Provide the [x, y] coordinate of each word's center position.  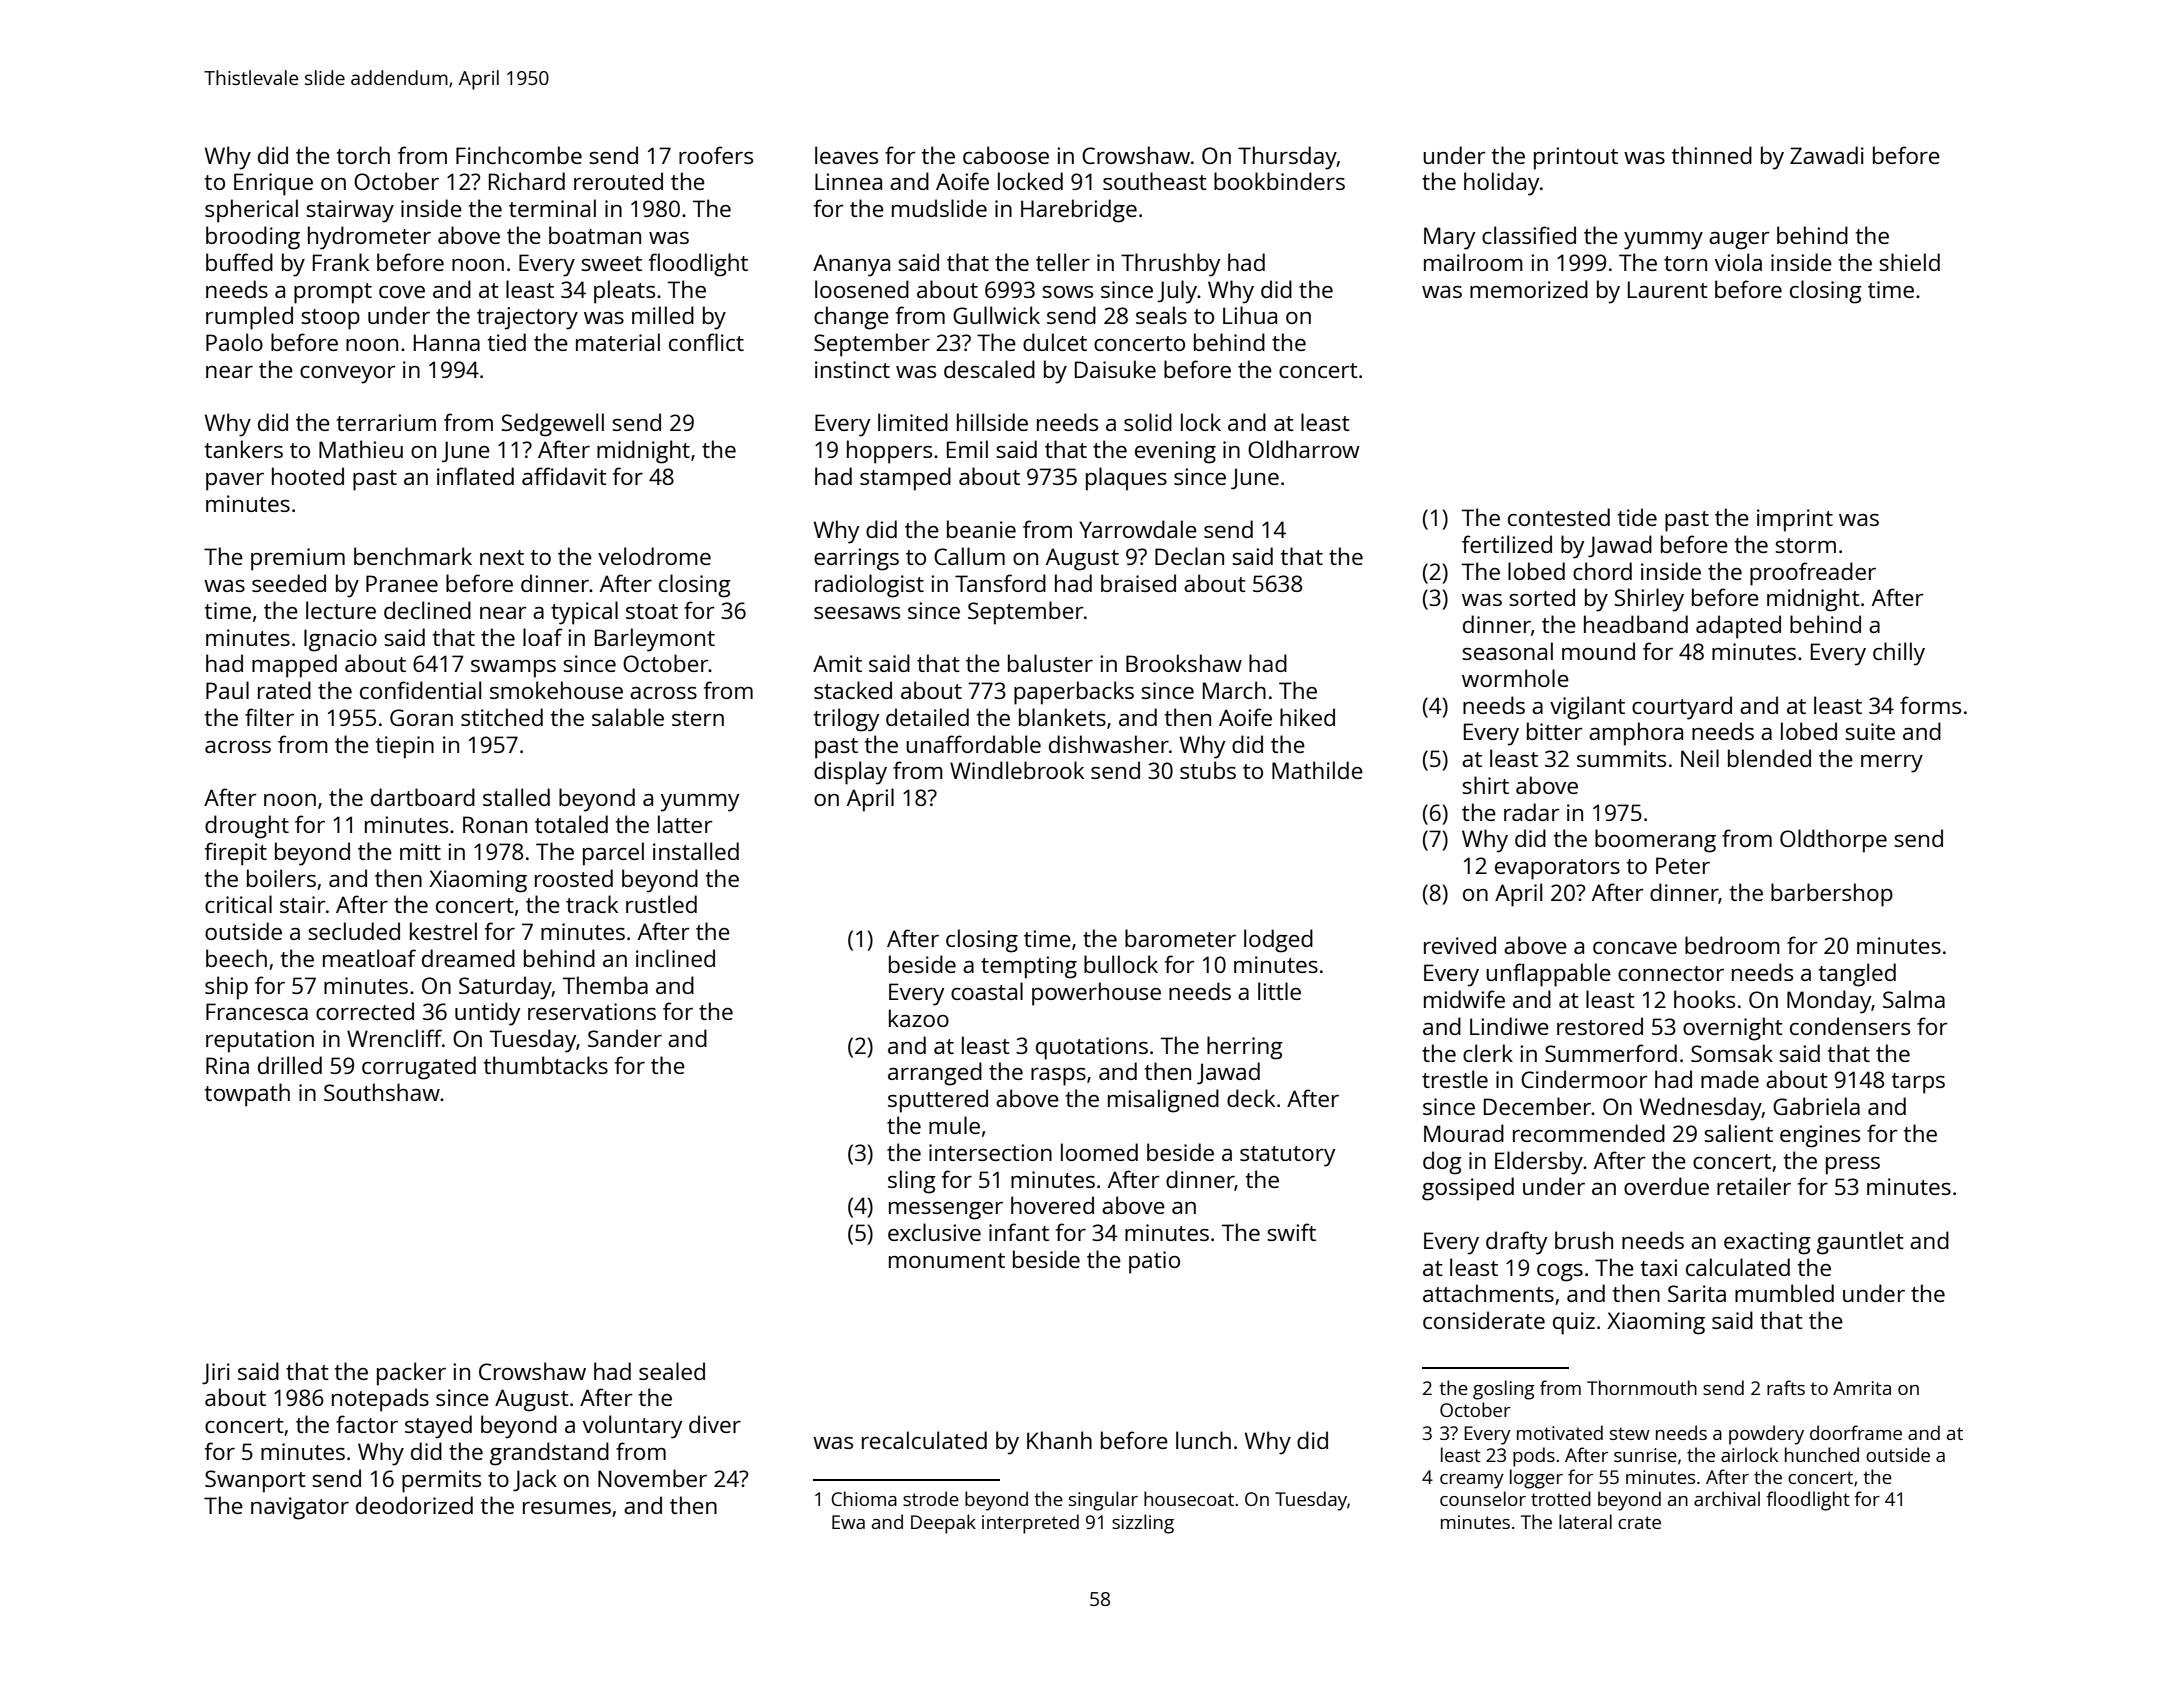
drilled [290, 1065]
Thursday [1287, 158]
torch [363, 155]
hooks [1704, 999]
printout [1576, 158]
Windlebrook [1017, 770]
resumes [567, 1508]
